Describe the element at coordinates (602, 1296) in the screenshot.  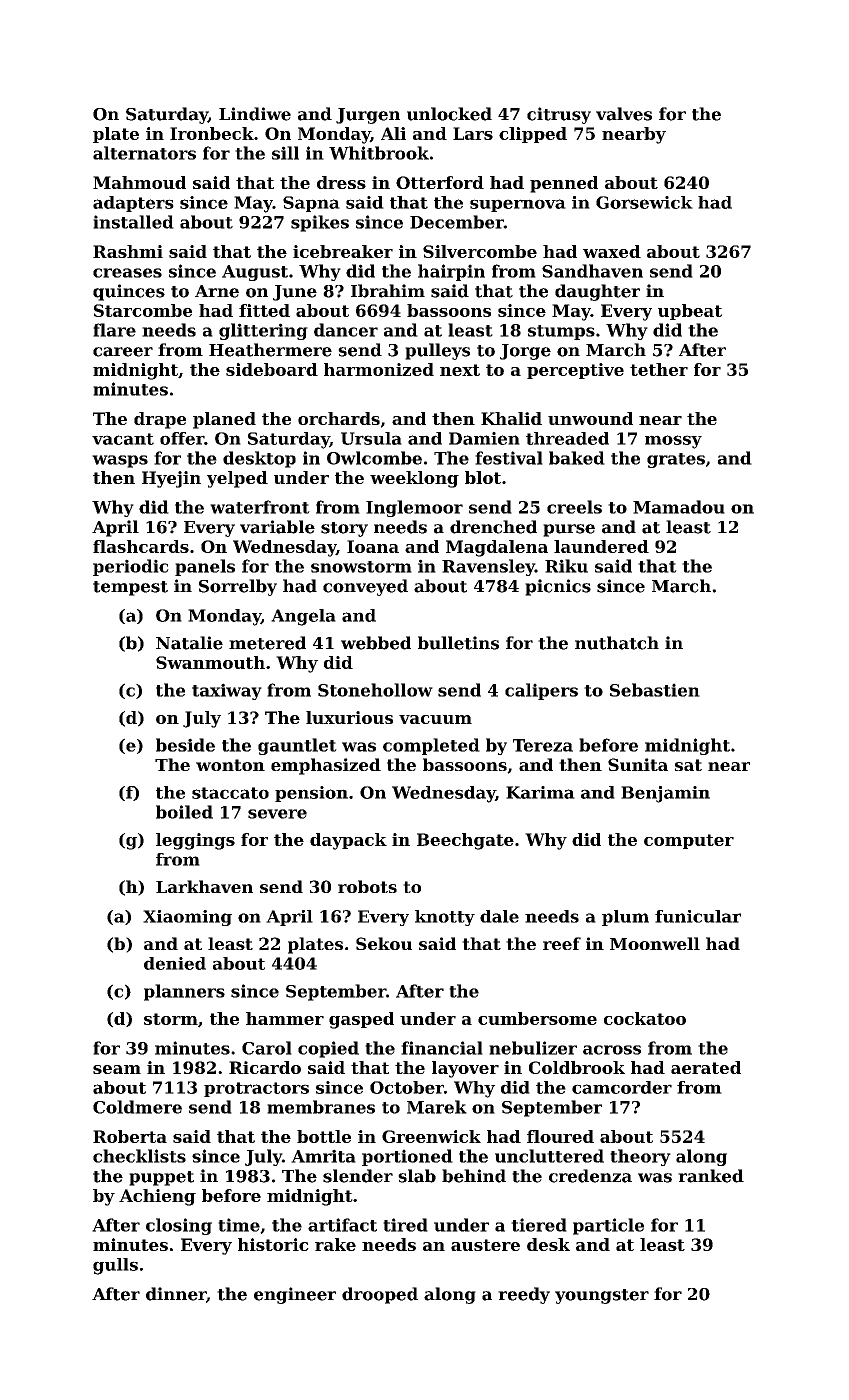
I see `youngster` at that location.
